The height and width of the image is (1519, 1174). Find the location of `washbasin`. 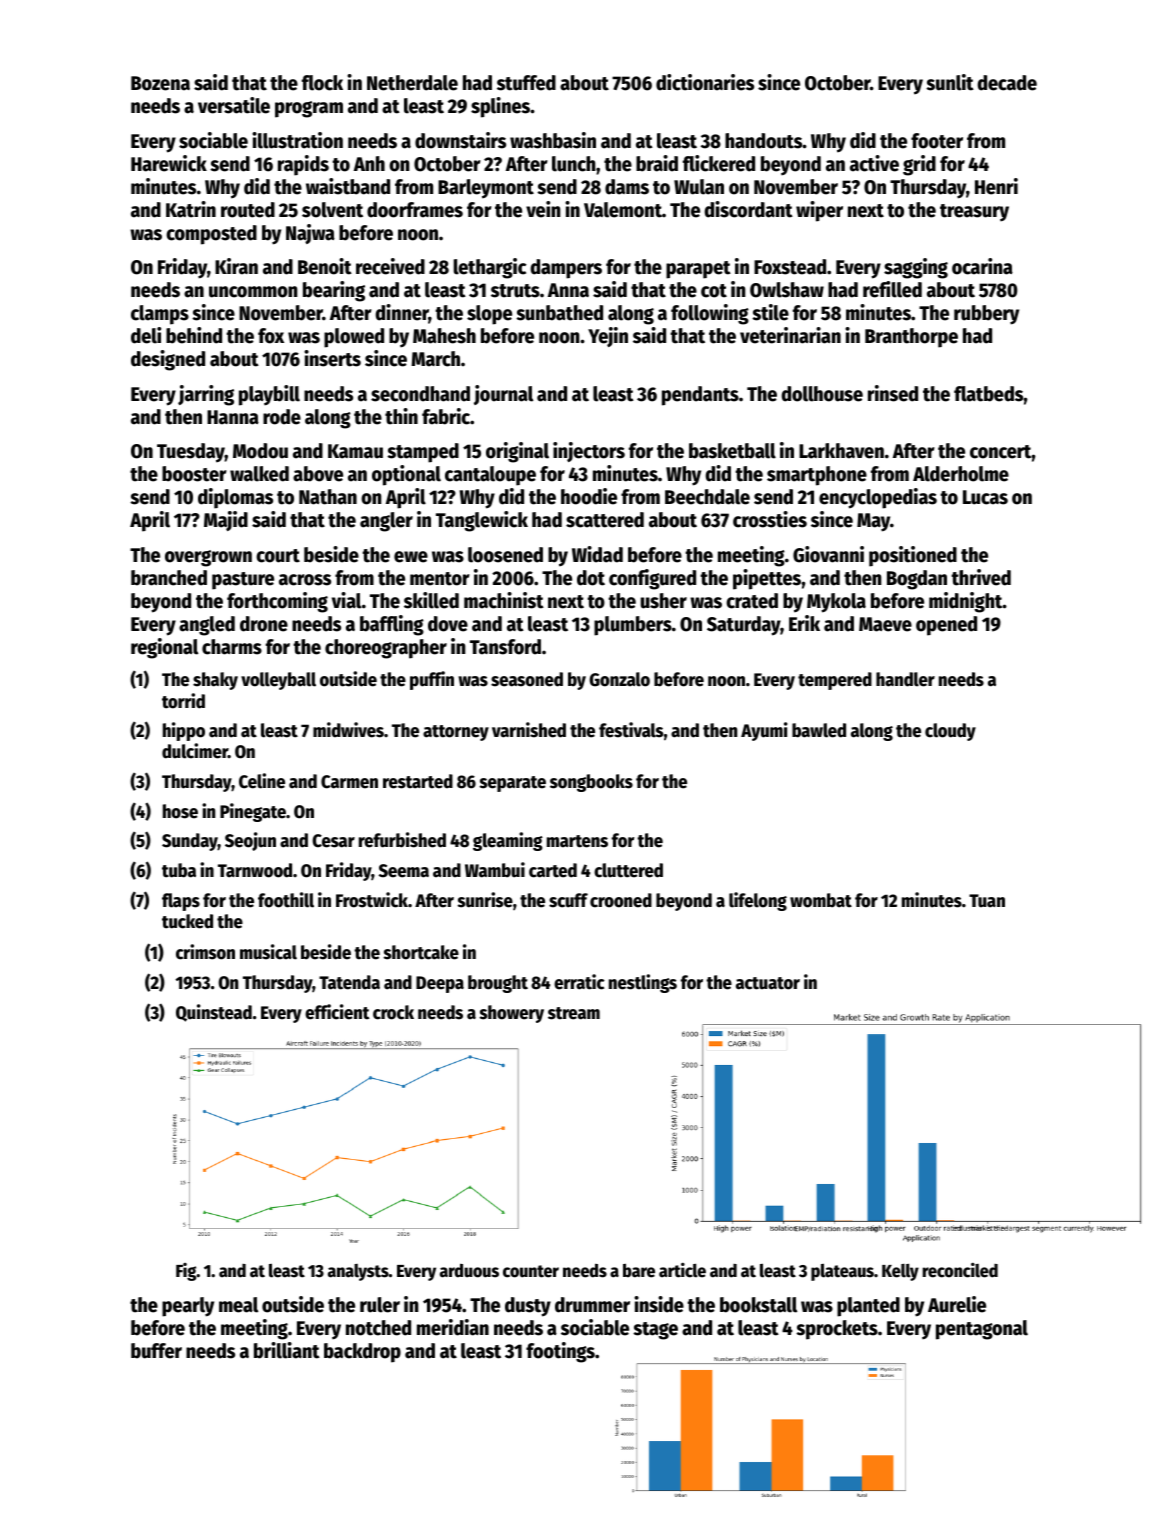

washbasin is located at coordinates (553, 140).
